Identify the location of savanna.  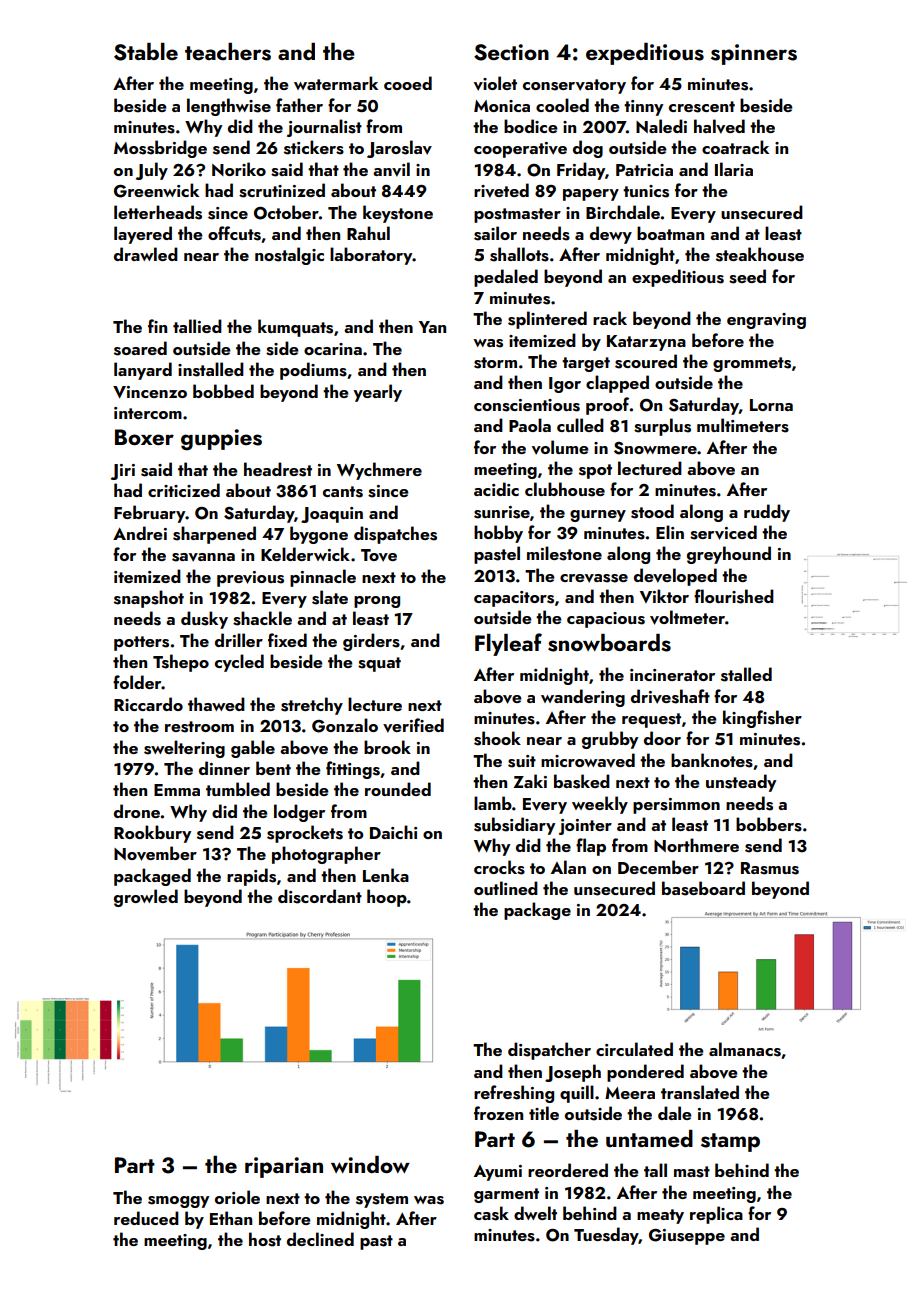
(203, 557).
